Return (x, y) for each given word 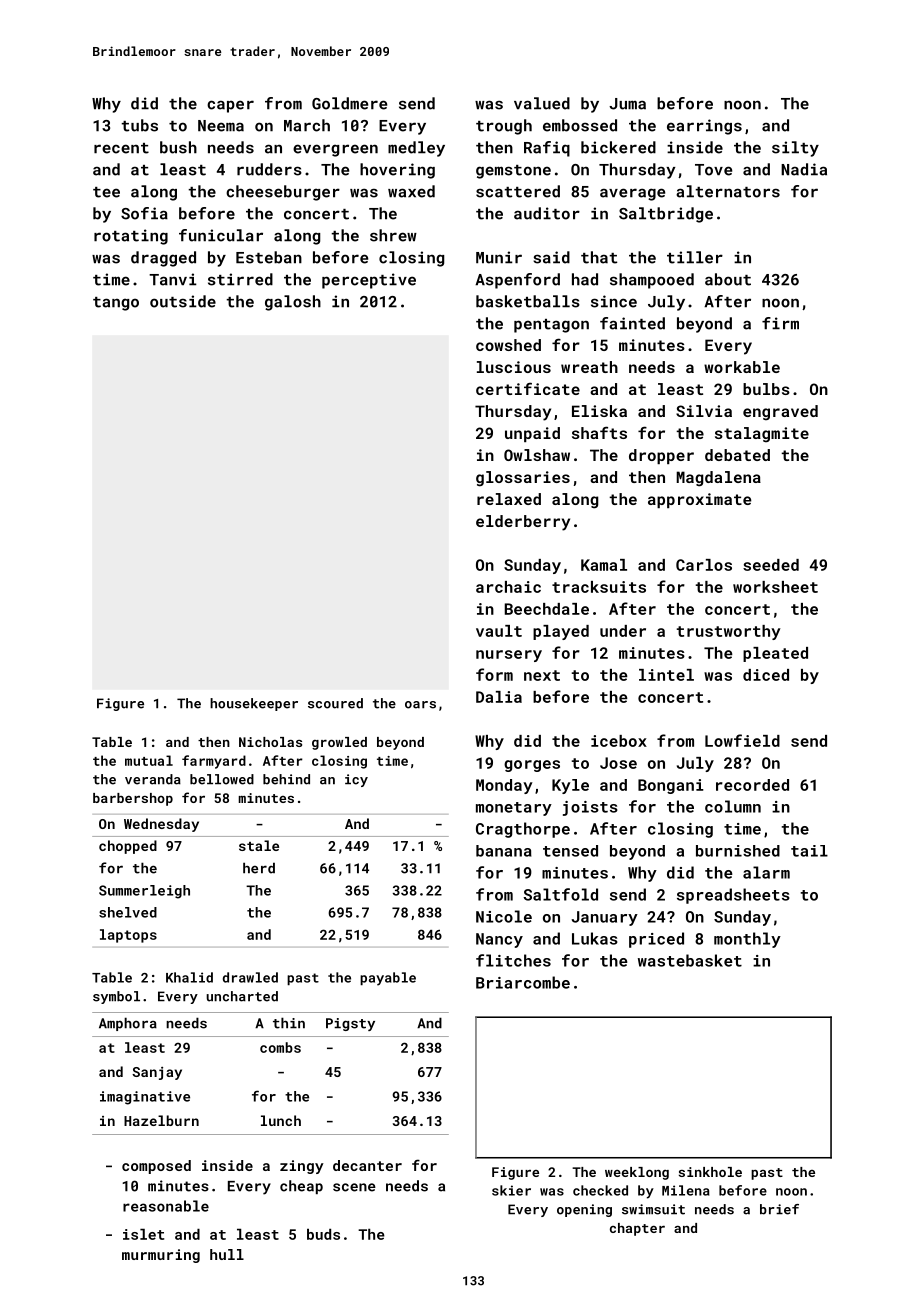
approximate (700, 500)
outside (183, 301)
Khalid (189, 977)
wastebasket (690, 960)
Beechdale (547, 609)
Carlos (704, 565)
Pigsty (350, 1024)
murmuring (161, 1256)
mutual (149, 760)
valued (542, 103)
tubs (139, 125)
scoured (335, 703)
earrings (704, 127)
